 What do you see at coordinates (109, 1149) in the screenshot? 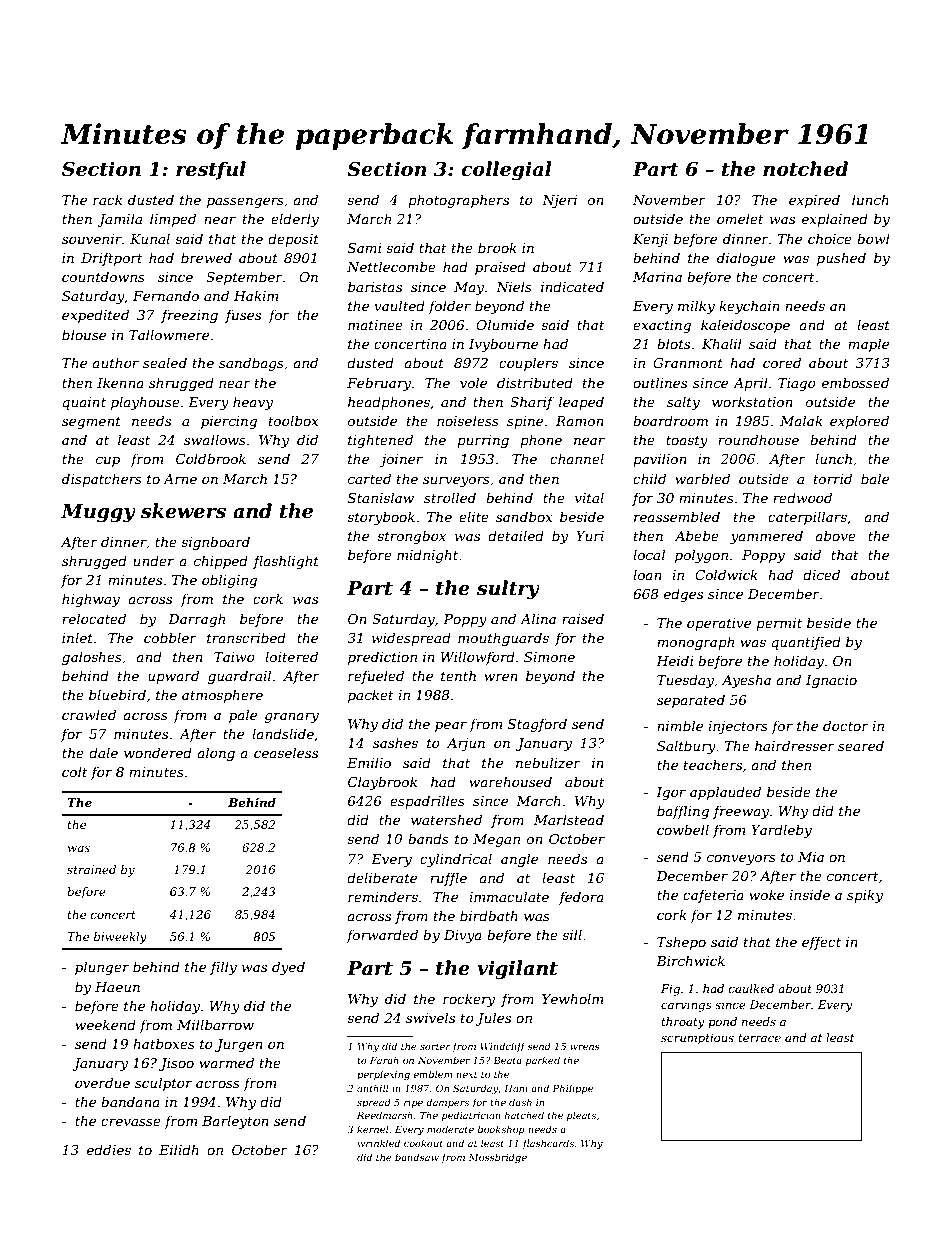
I see `eddies` at bounding box center [109, 1149].
